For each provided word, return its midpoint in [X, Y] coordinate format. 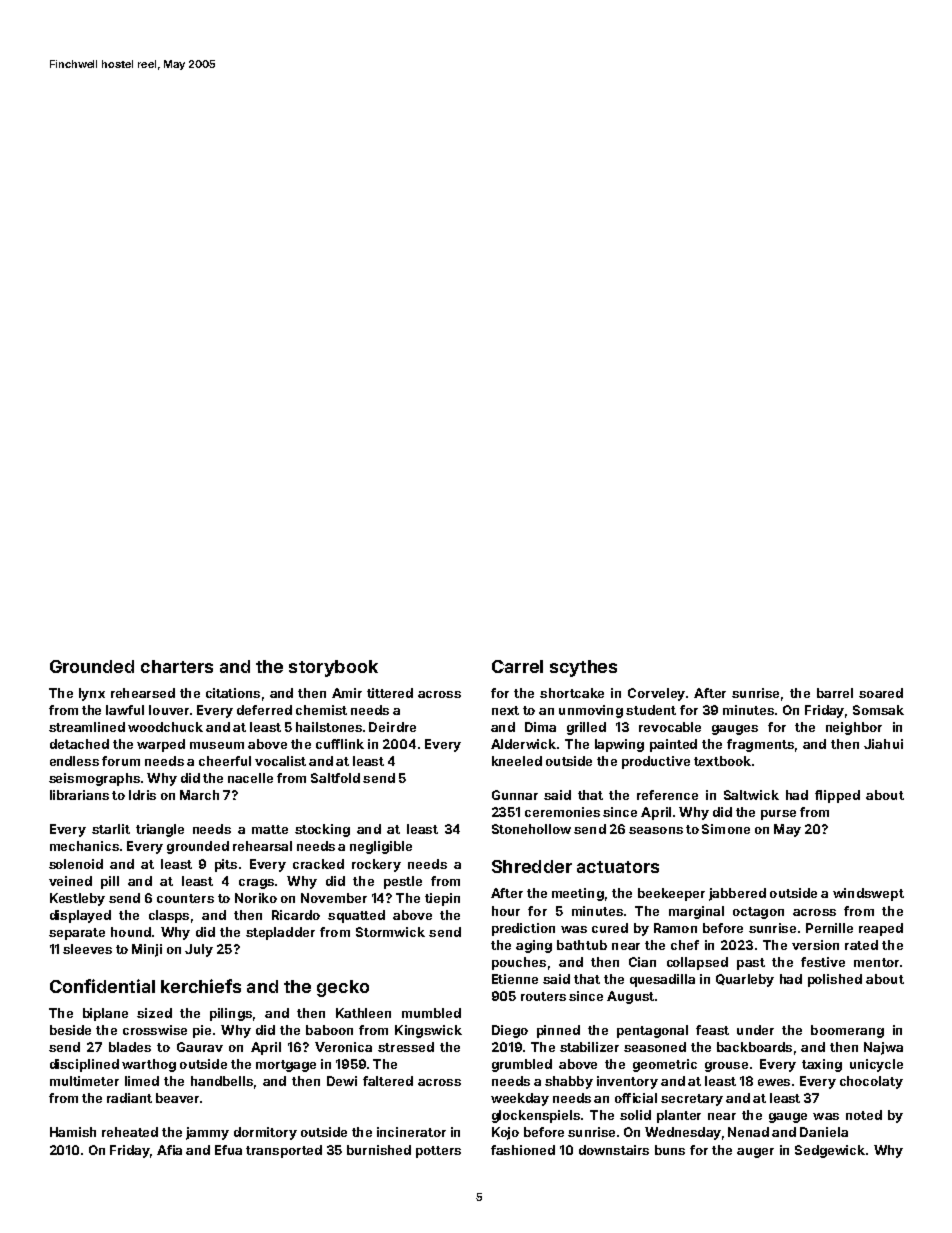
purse [778, 815]
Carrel [517, 666]
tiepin [442, 899]
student [651, 710]
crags [256, 884]
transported [284, 1151]
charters [177, 666]
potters [438, 1152]
